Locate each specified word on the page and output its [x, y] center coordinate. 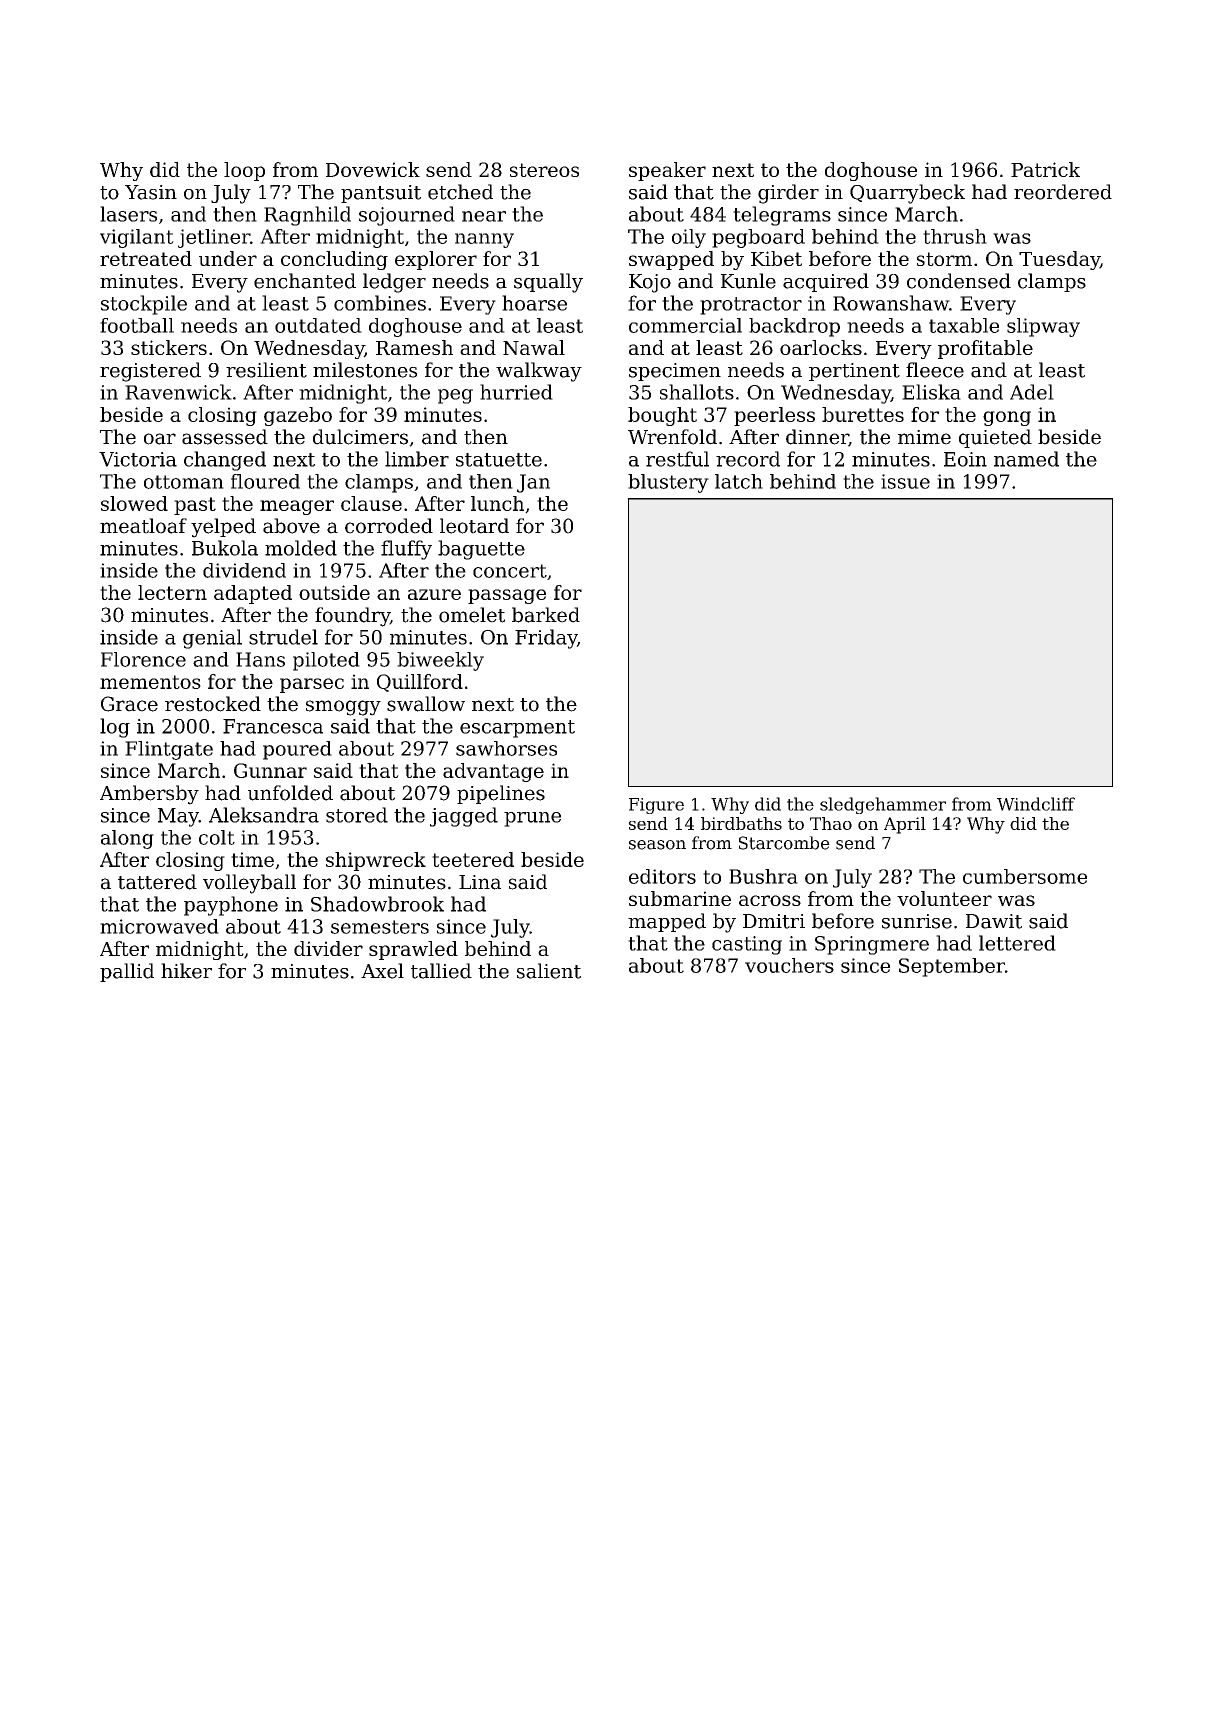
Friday [546, 639]
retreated [146, 258]
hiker [186, 971]
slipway [1043, 327]
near [484, 216]
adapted [253, 594]
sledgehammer [883, 805]
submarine [680, 898]
